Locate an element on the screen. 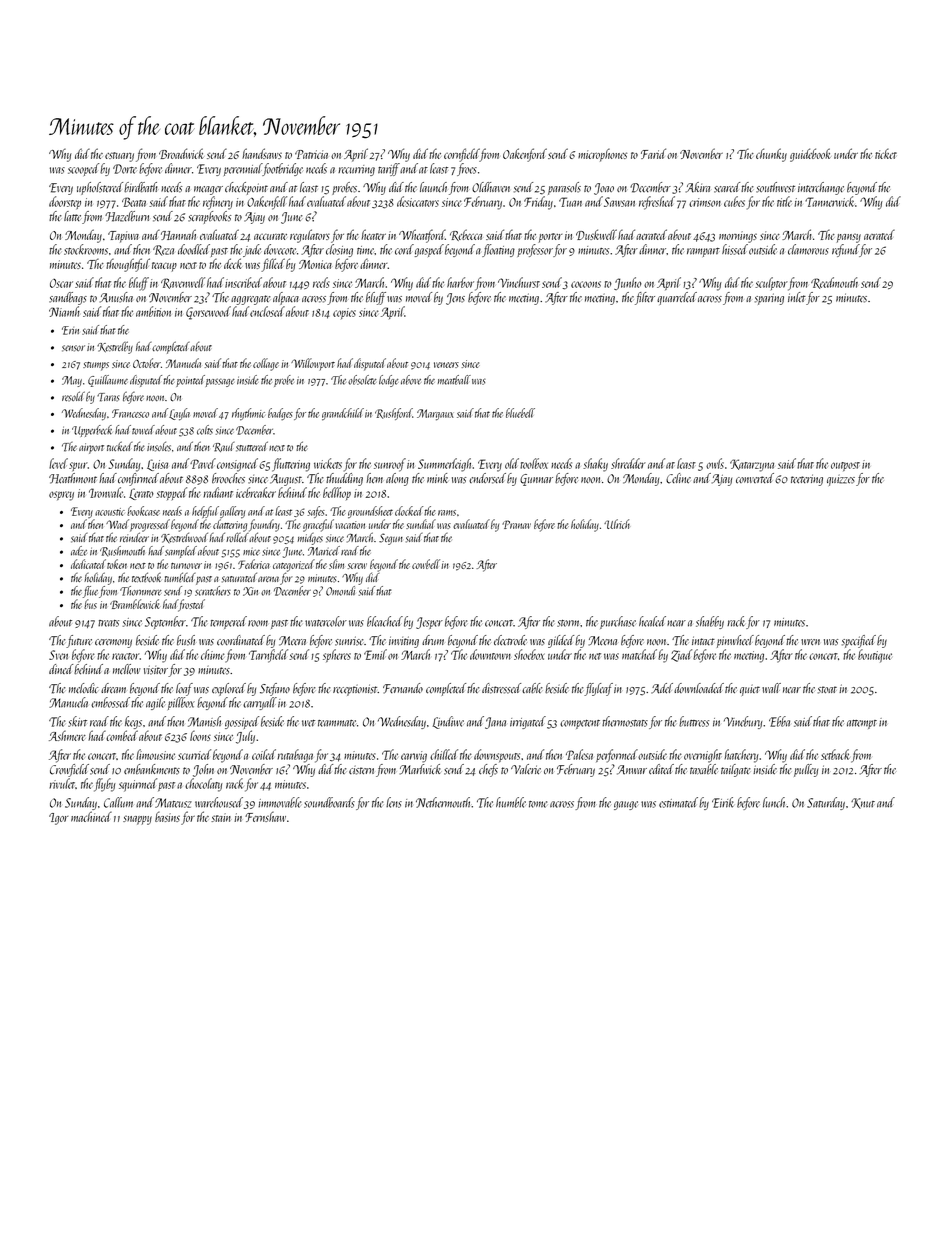  filter is located at coordinates (645, 298).
